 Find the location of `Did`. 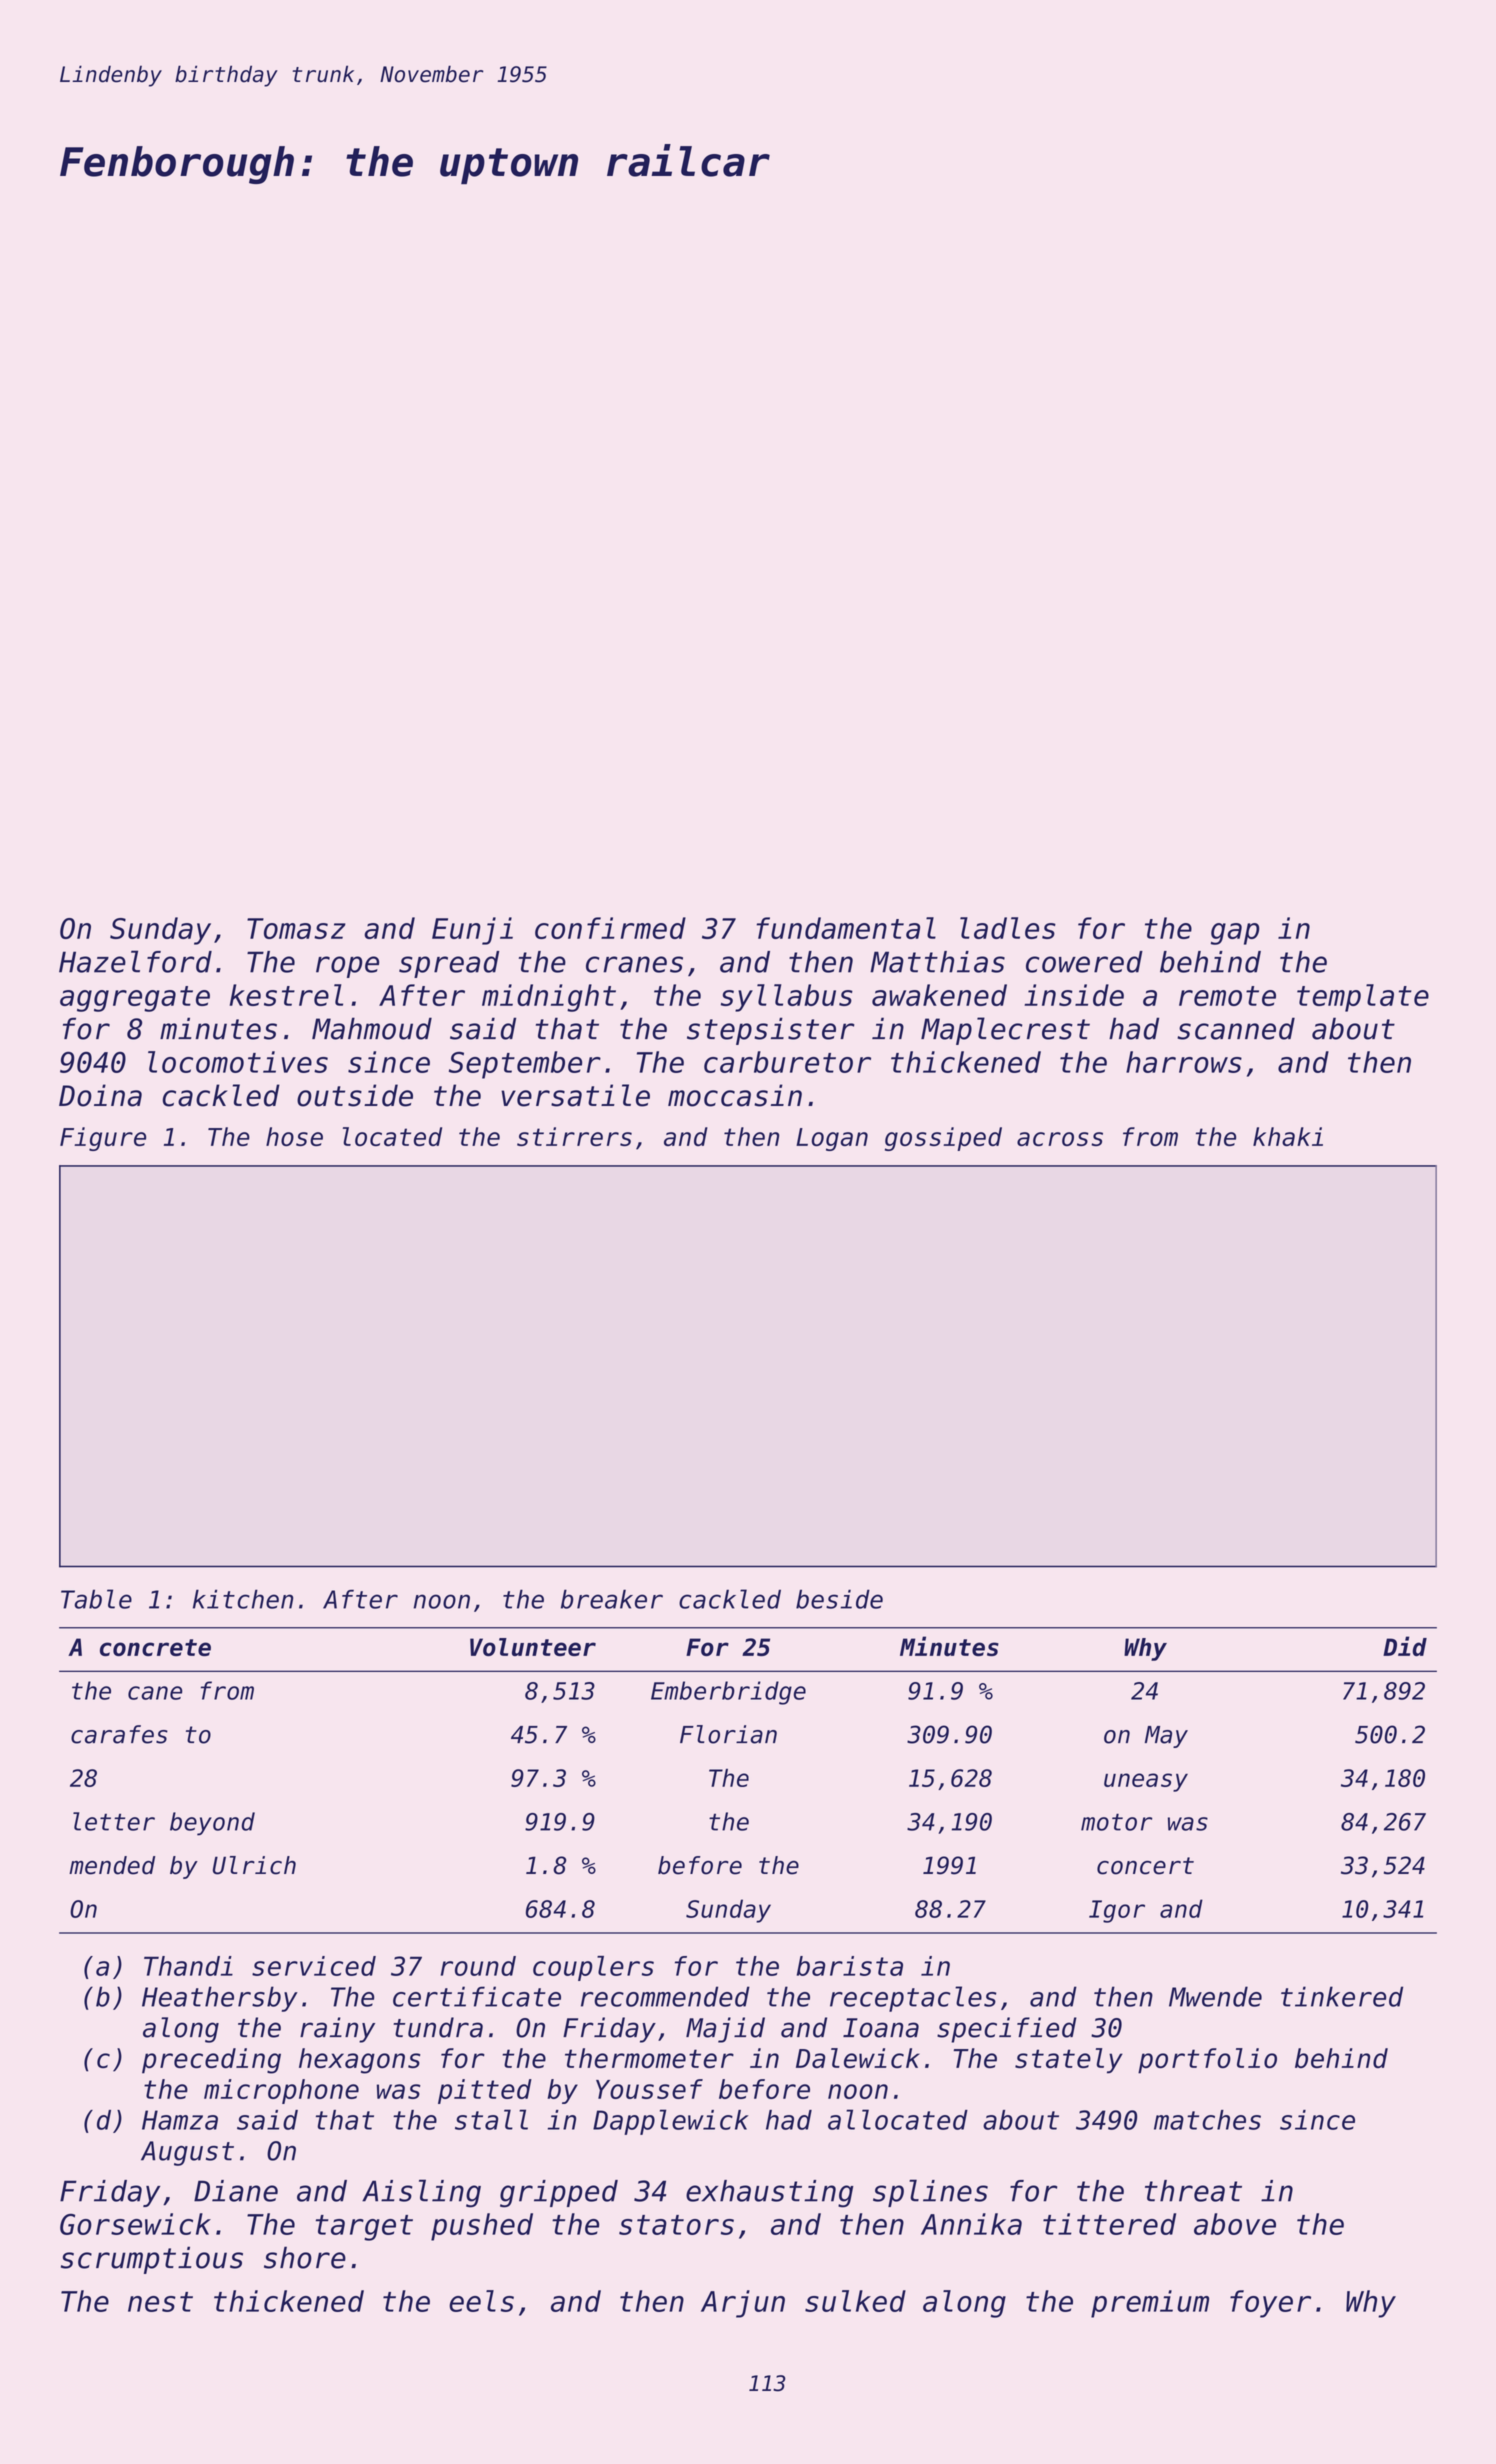

Did is located at coordinates (1405, 1646).
